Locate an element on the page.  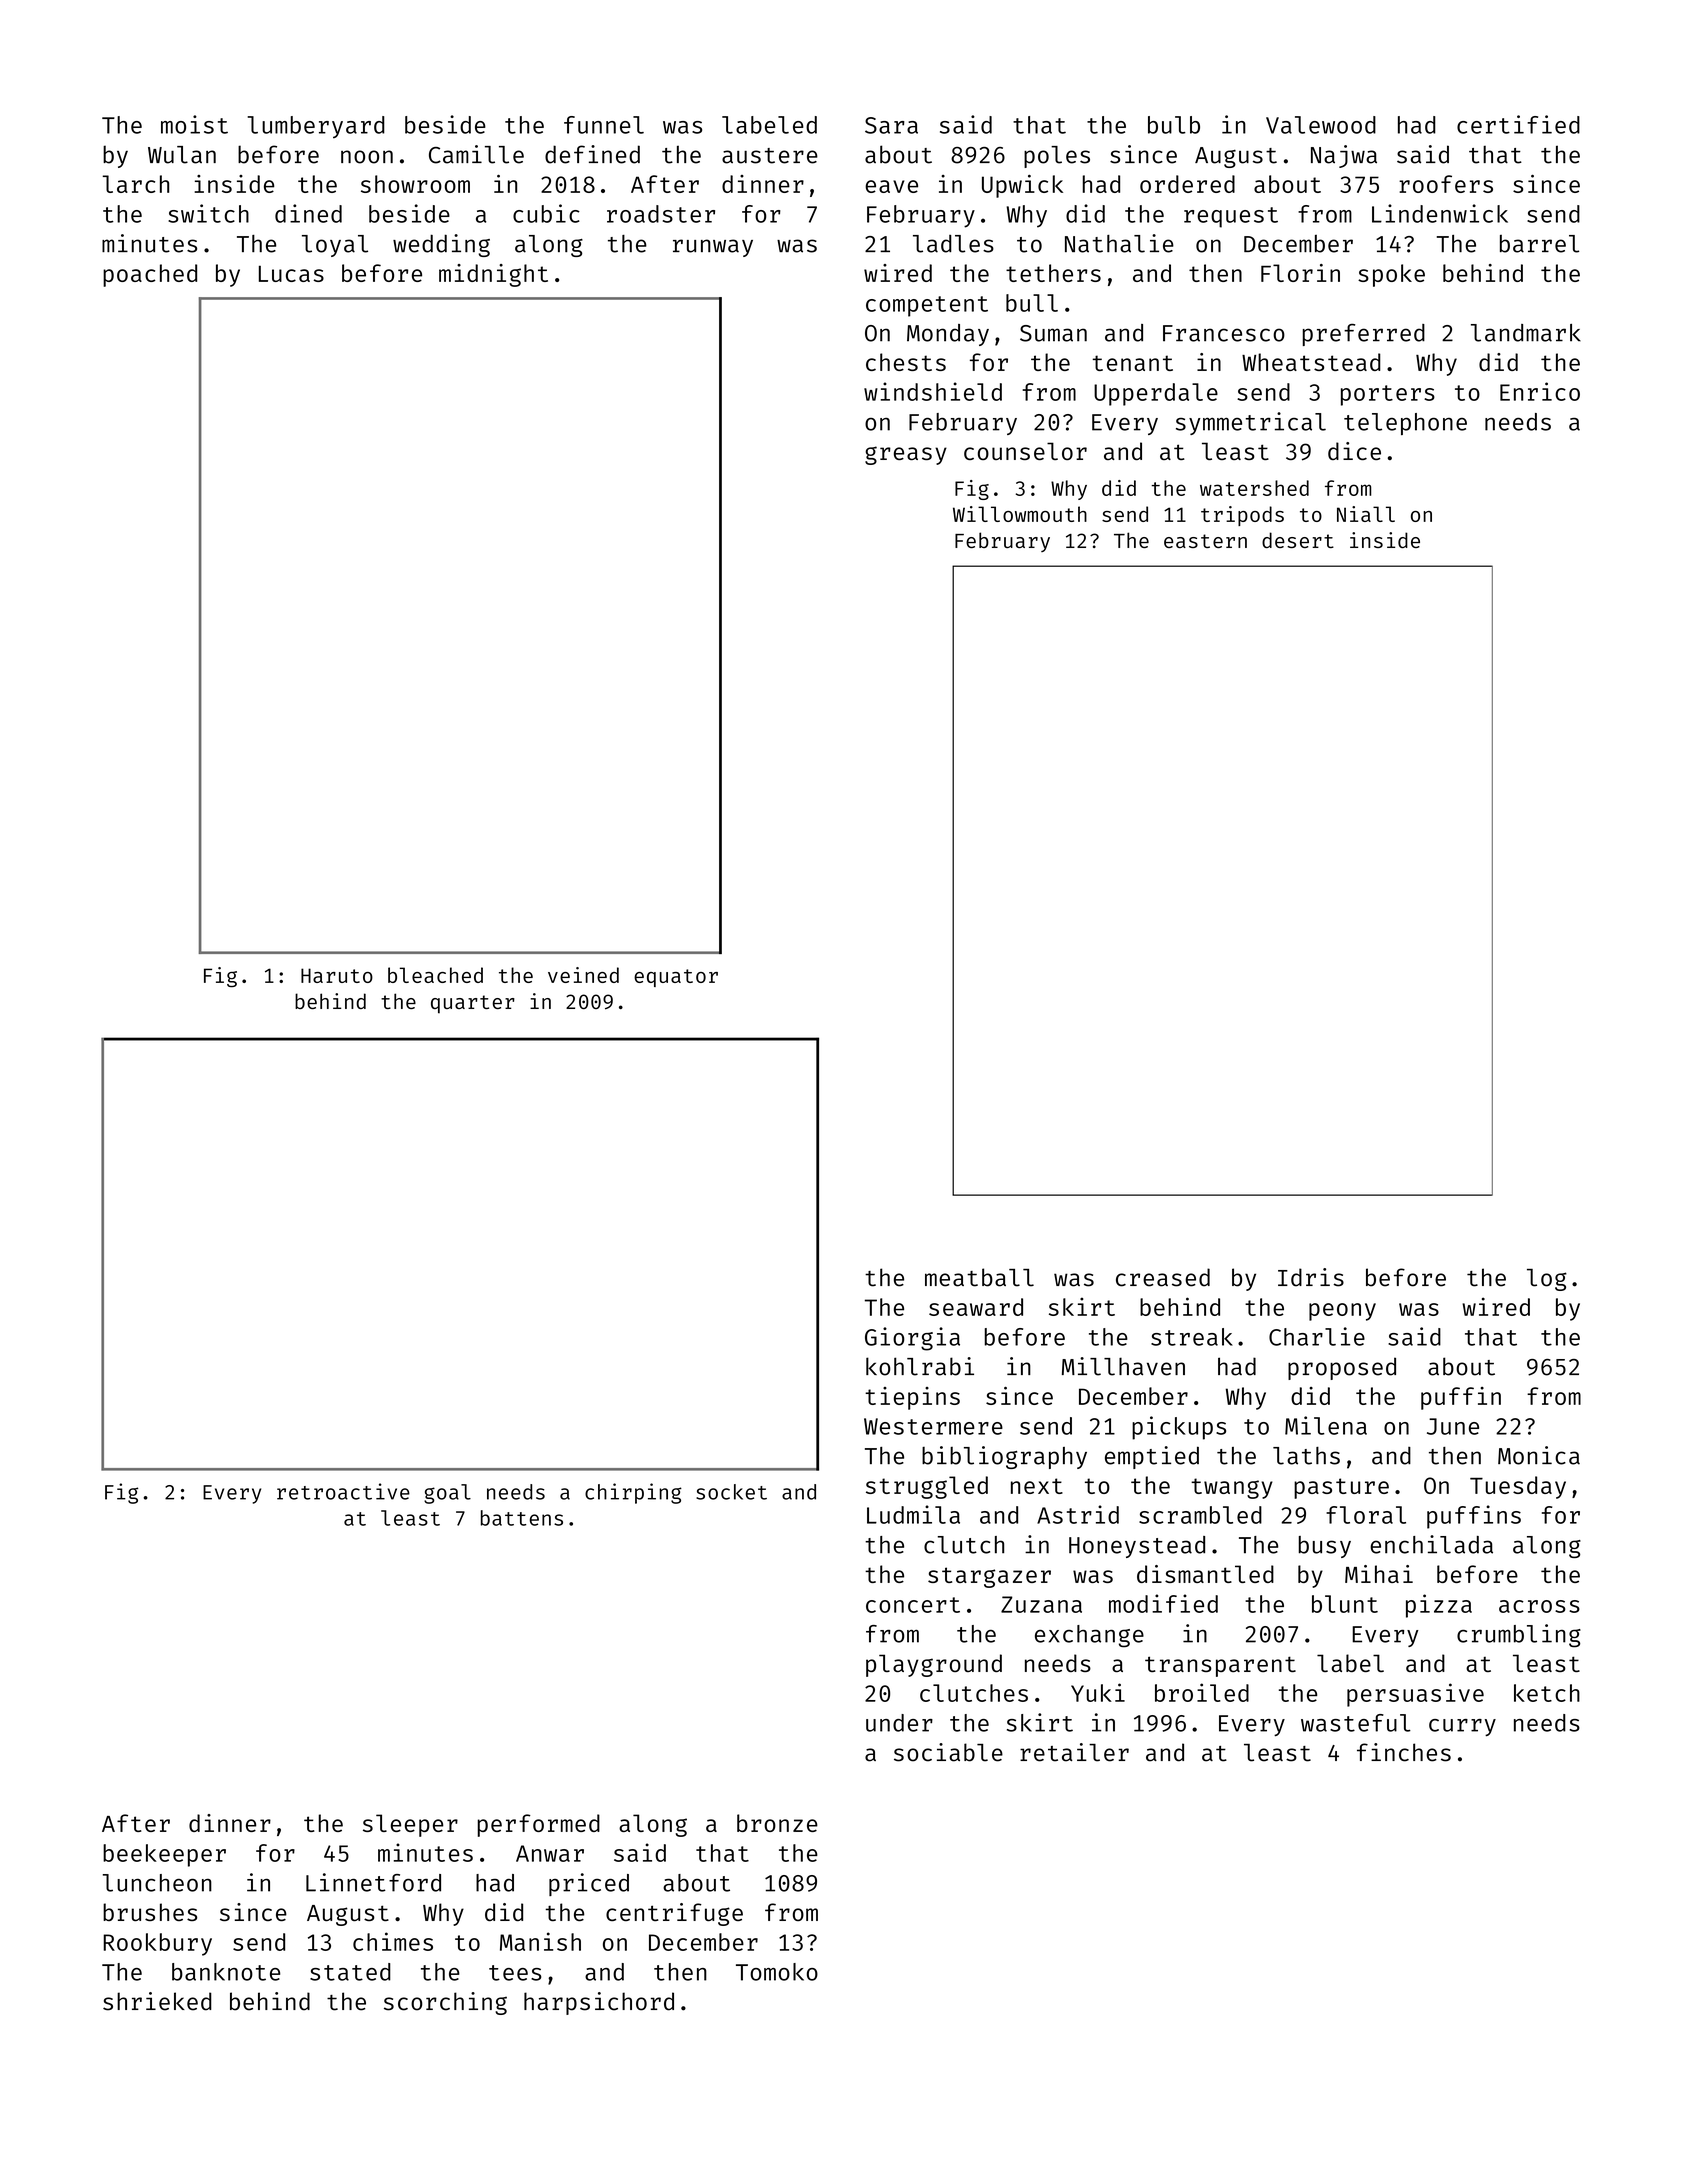
Haruto is located at coordinates (337, 975).
